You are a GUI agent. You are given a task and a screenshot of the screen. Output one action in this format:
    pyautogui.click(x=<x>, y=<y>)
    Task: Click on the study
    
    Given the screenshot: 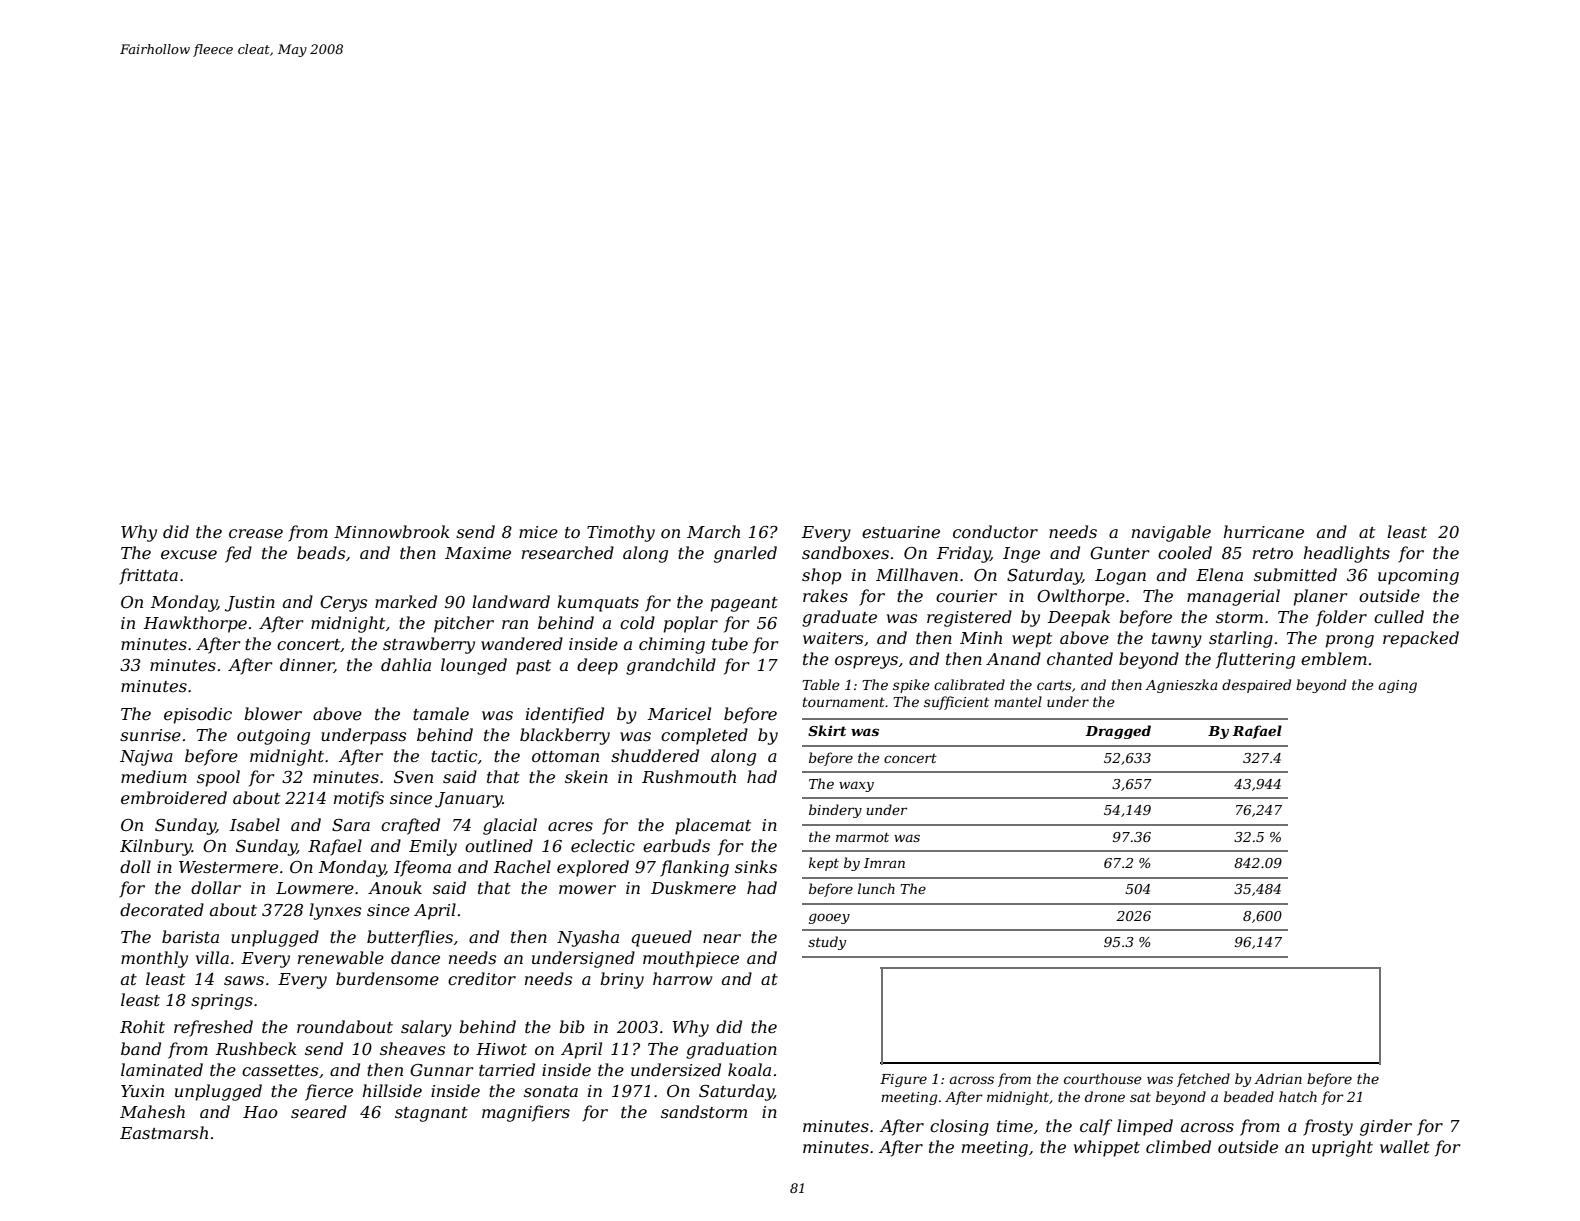 What is the action you would take?
    pyautogui.click(x=827, y=943)
